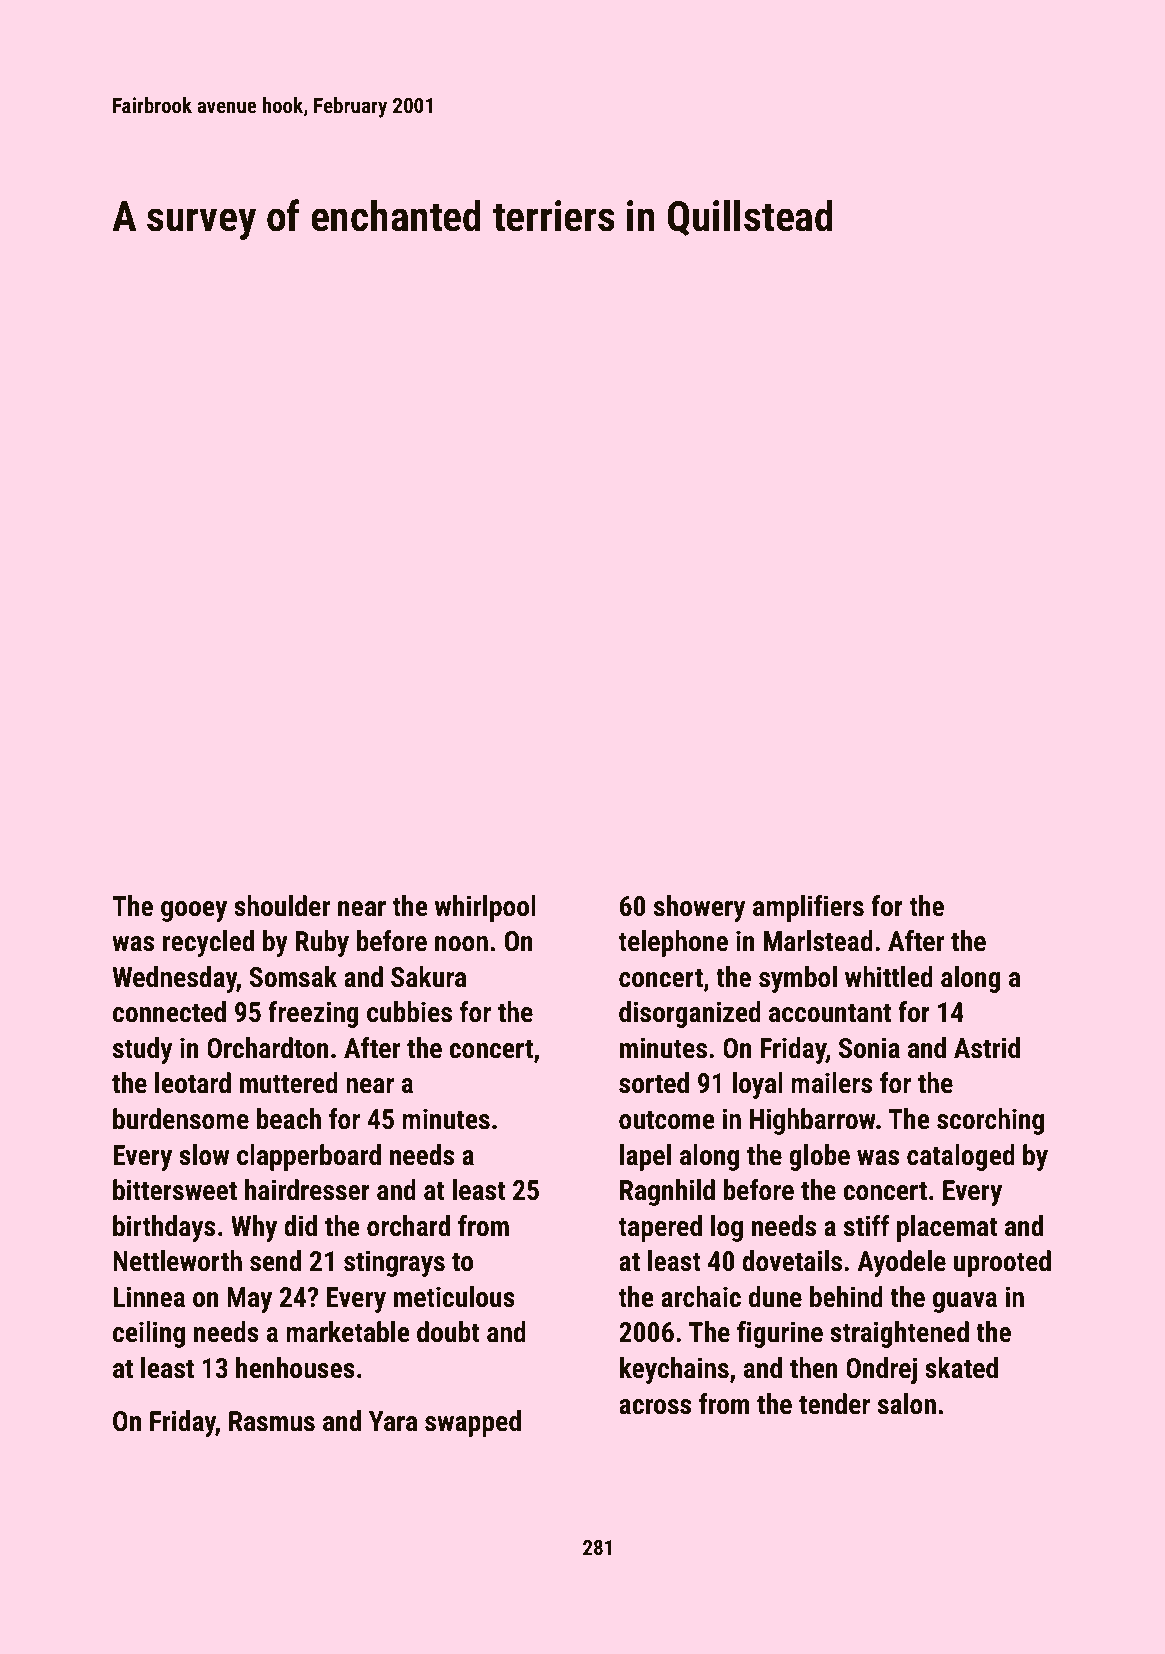 The image size is (1165, 1654). Describe the element at coordinates (282, 906) in the screenshot. I see `shoulder` at that location.
